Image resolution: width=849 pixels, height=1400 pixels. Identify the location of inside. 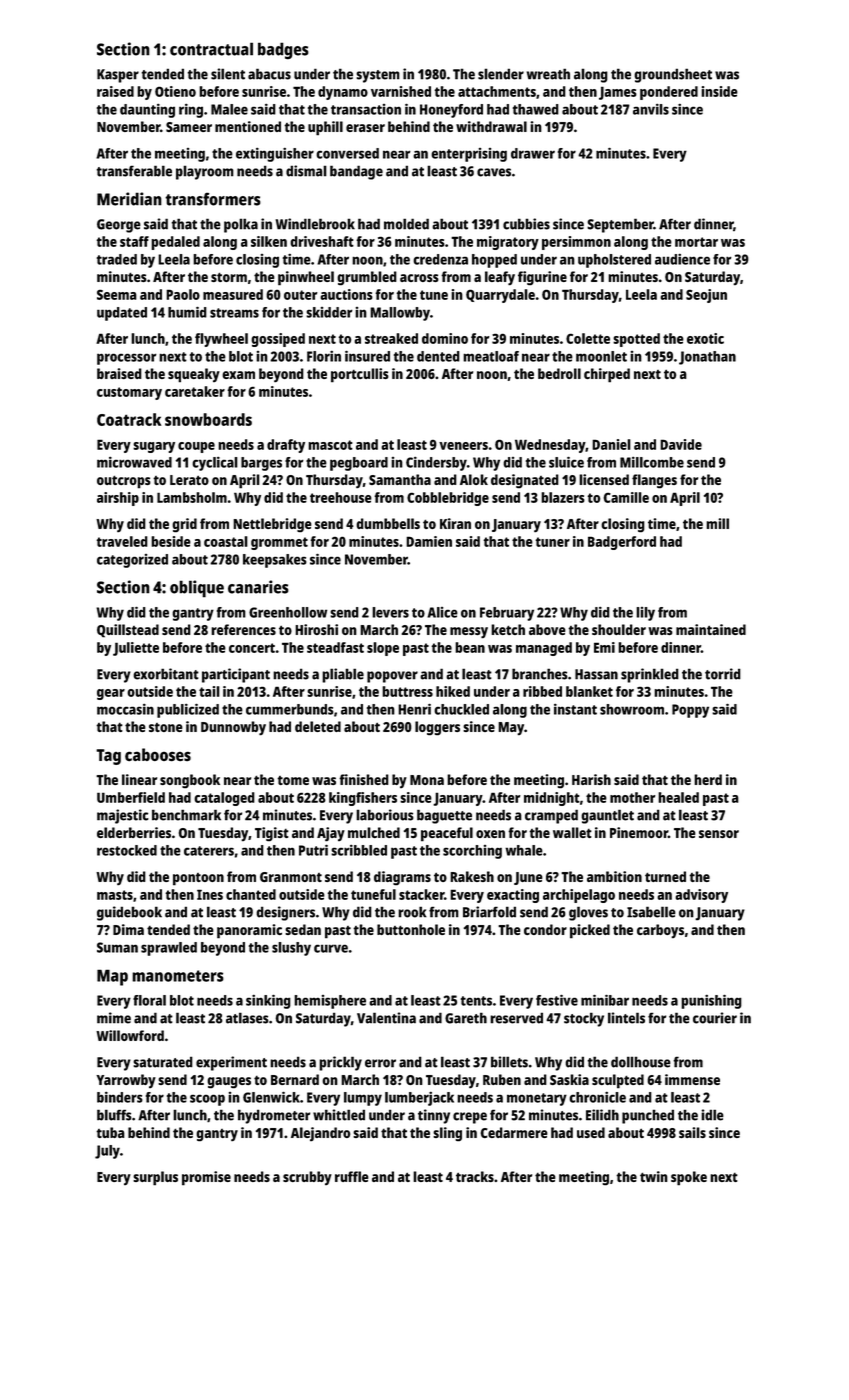
(719, 91).
